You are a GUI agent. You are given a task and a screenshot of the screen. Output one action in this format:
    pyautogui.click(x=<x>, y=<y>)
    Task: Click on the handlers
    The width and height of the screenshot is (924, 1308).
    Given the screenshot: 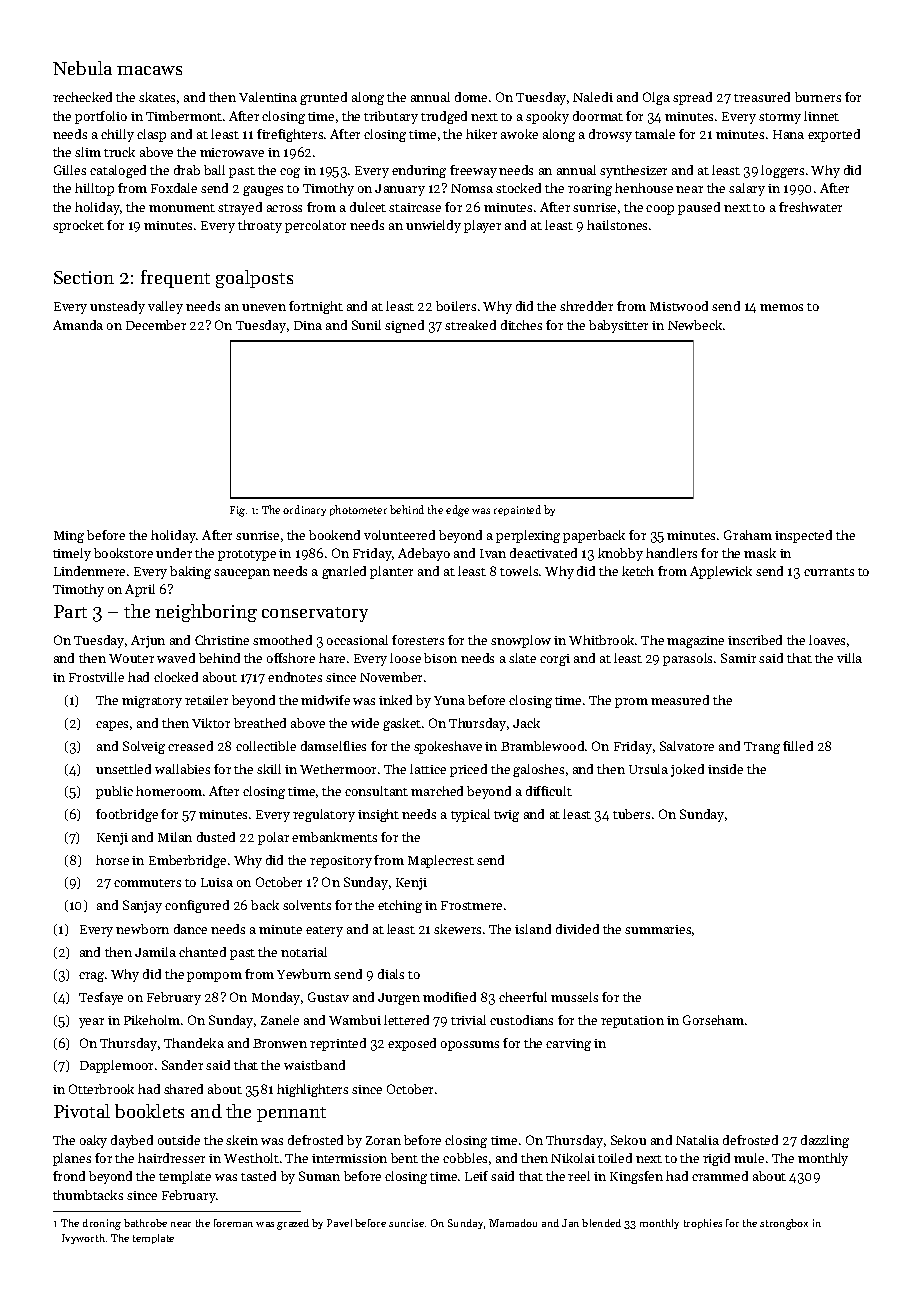 What is the action you would take?
    pyautogui.click(x=671, y=553)
